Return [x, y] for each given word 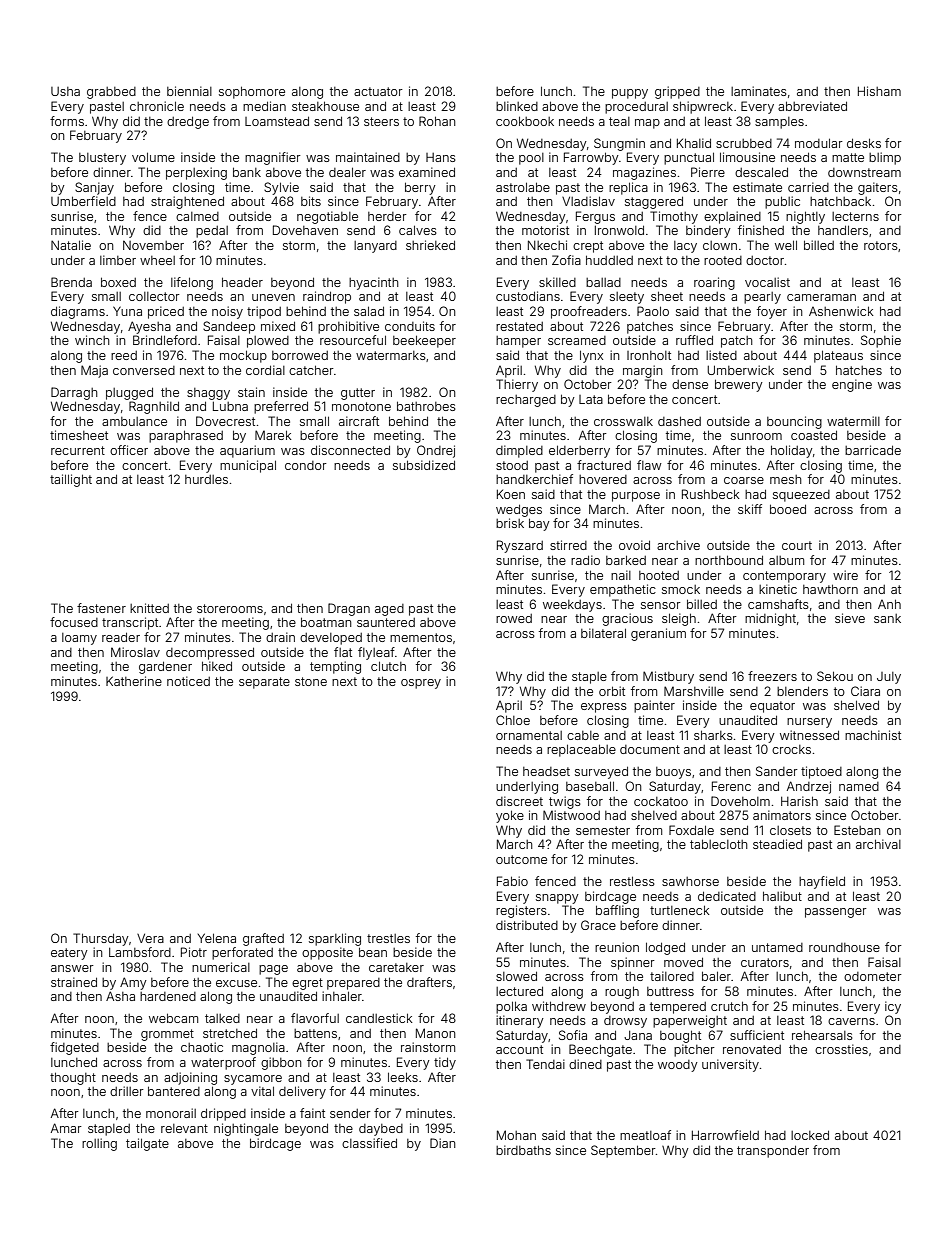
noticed [188, 681]
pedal [212, 232]
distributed [527, 925]
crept [588, 247]
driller [127, 1091]
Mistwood [571, 815]
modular [819, 143]
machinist [873, 735]
